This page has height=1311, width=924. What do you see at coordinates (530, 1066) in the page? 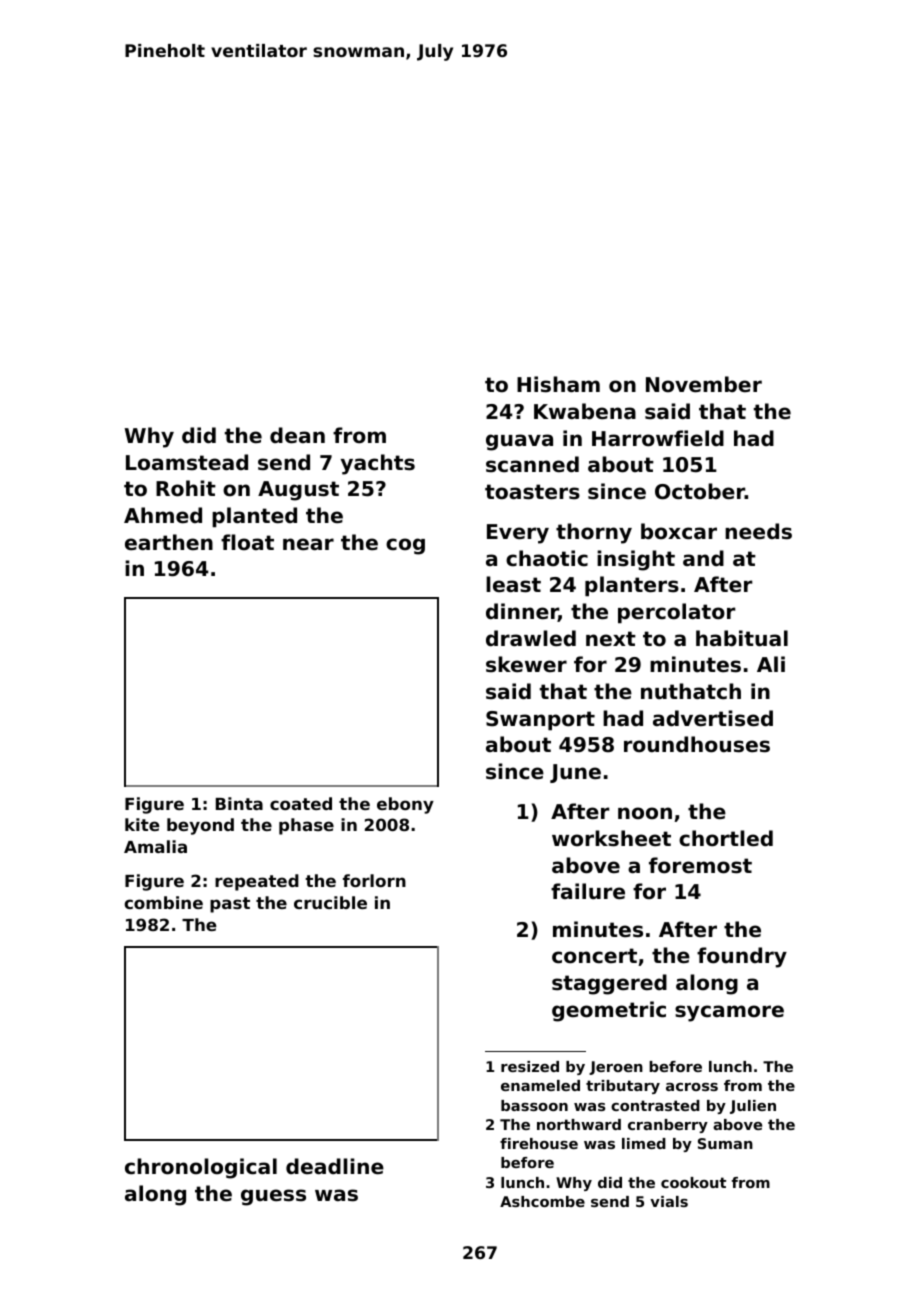
I see `resized` at bounding box center [530, 1066].
